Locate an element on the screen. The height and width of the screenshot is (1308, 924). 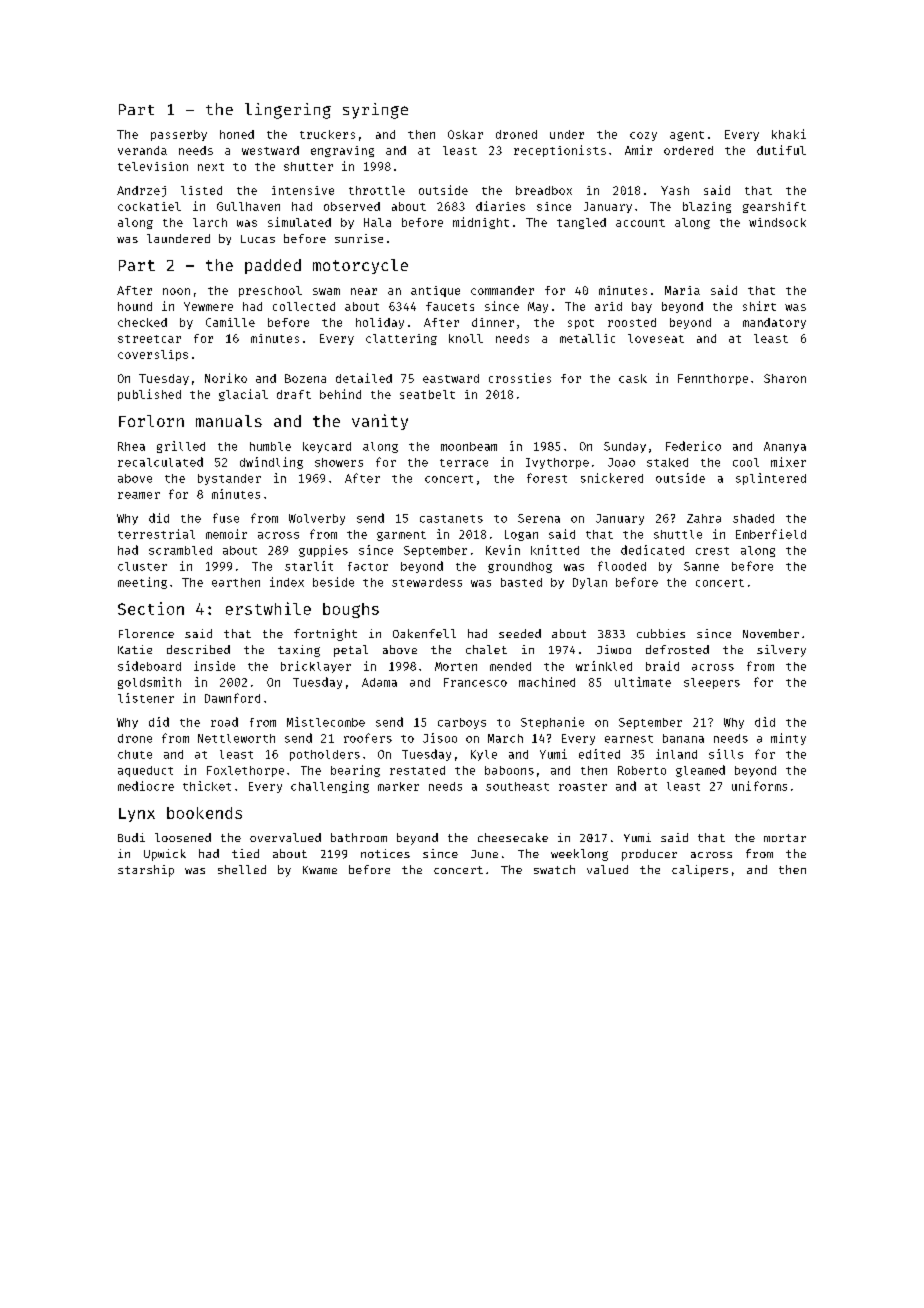
dinner is located at coordinates (493, 322).
